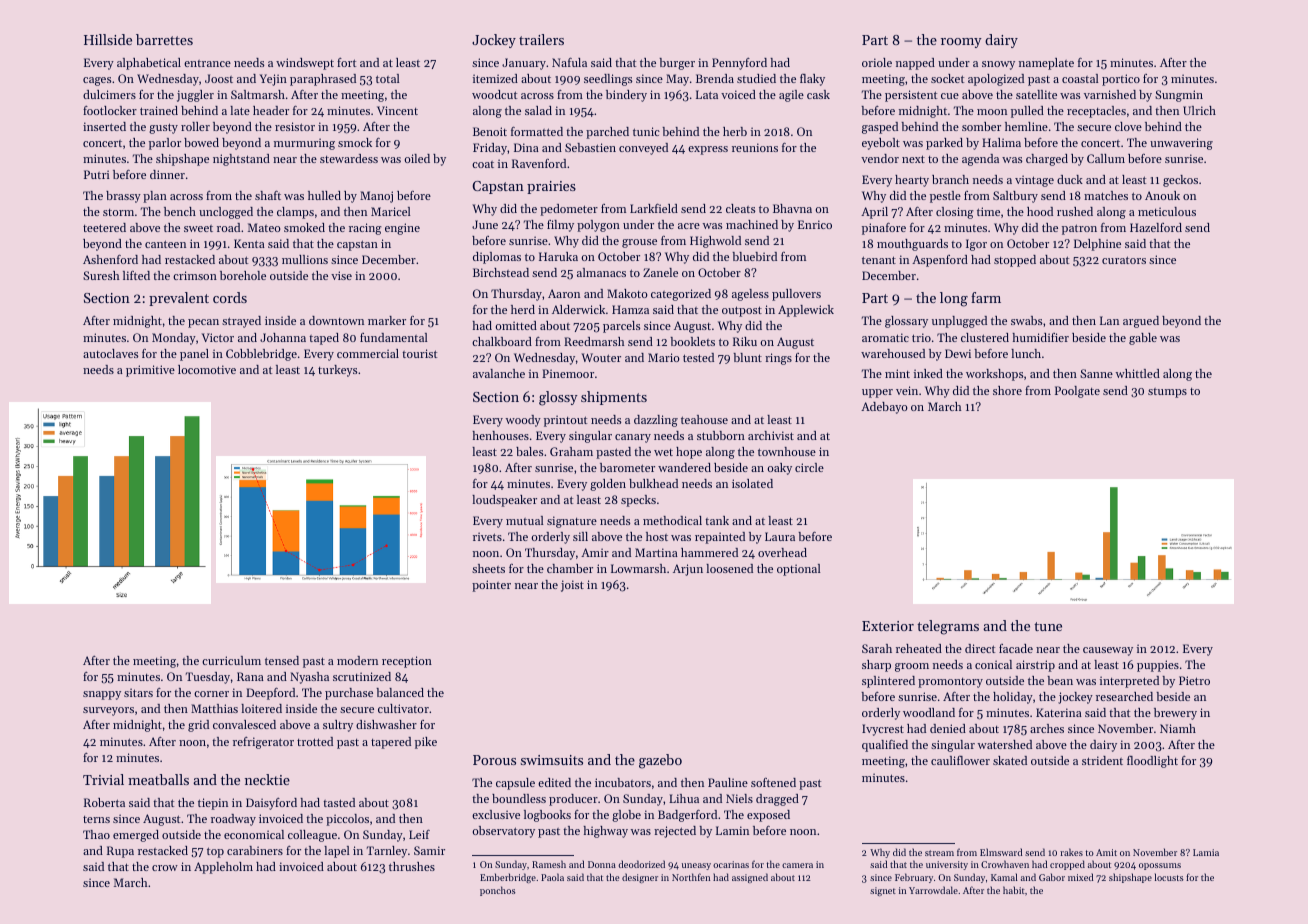 The image size is (1308, 924). What do you see at coordinates (707, 94) in the screenshot?
I see `Lata` at bounding box center [707, 94].
